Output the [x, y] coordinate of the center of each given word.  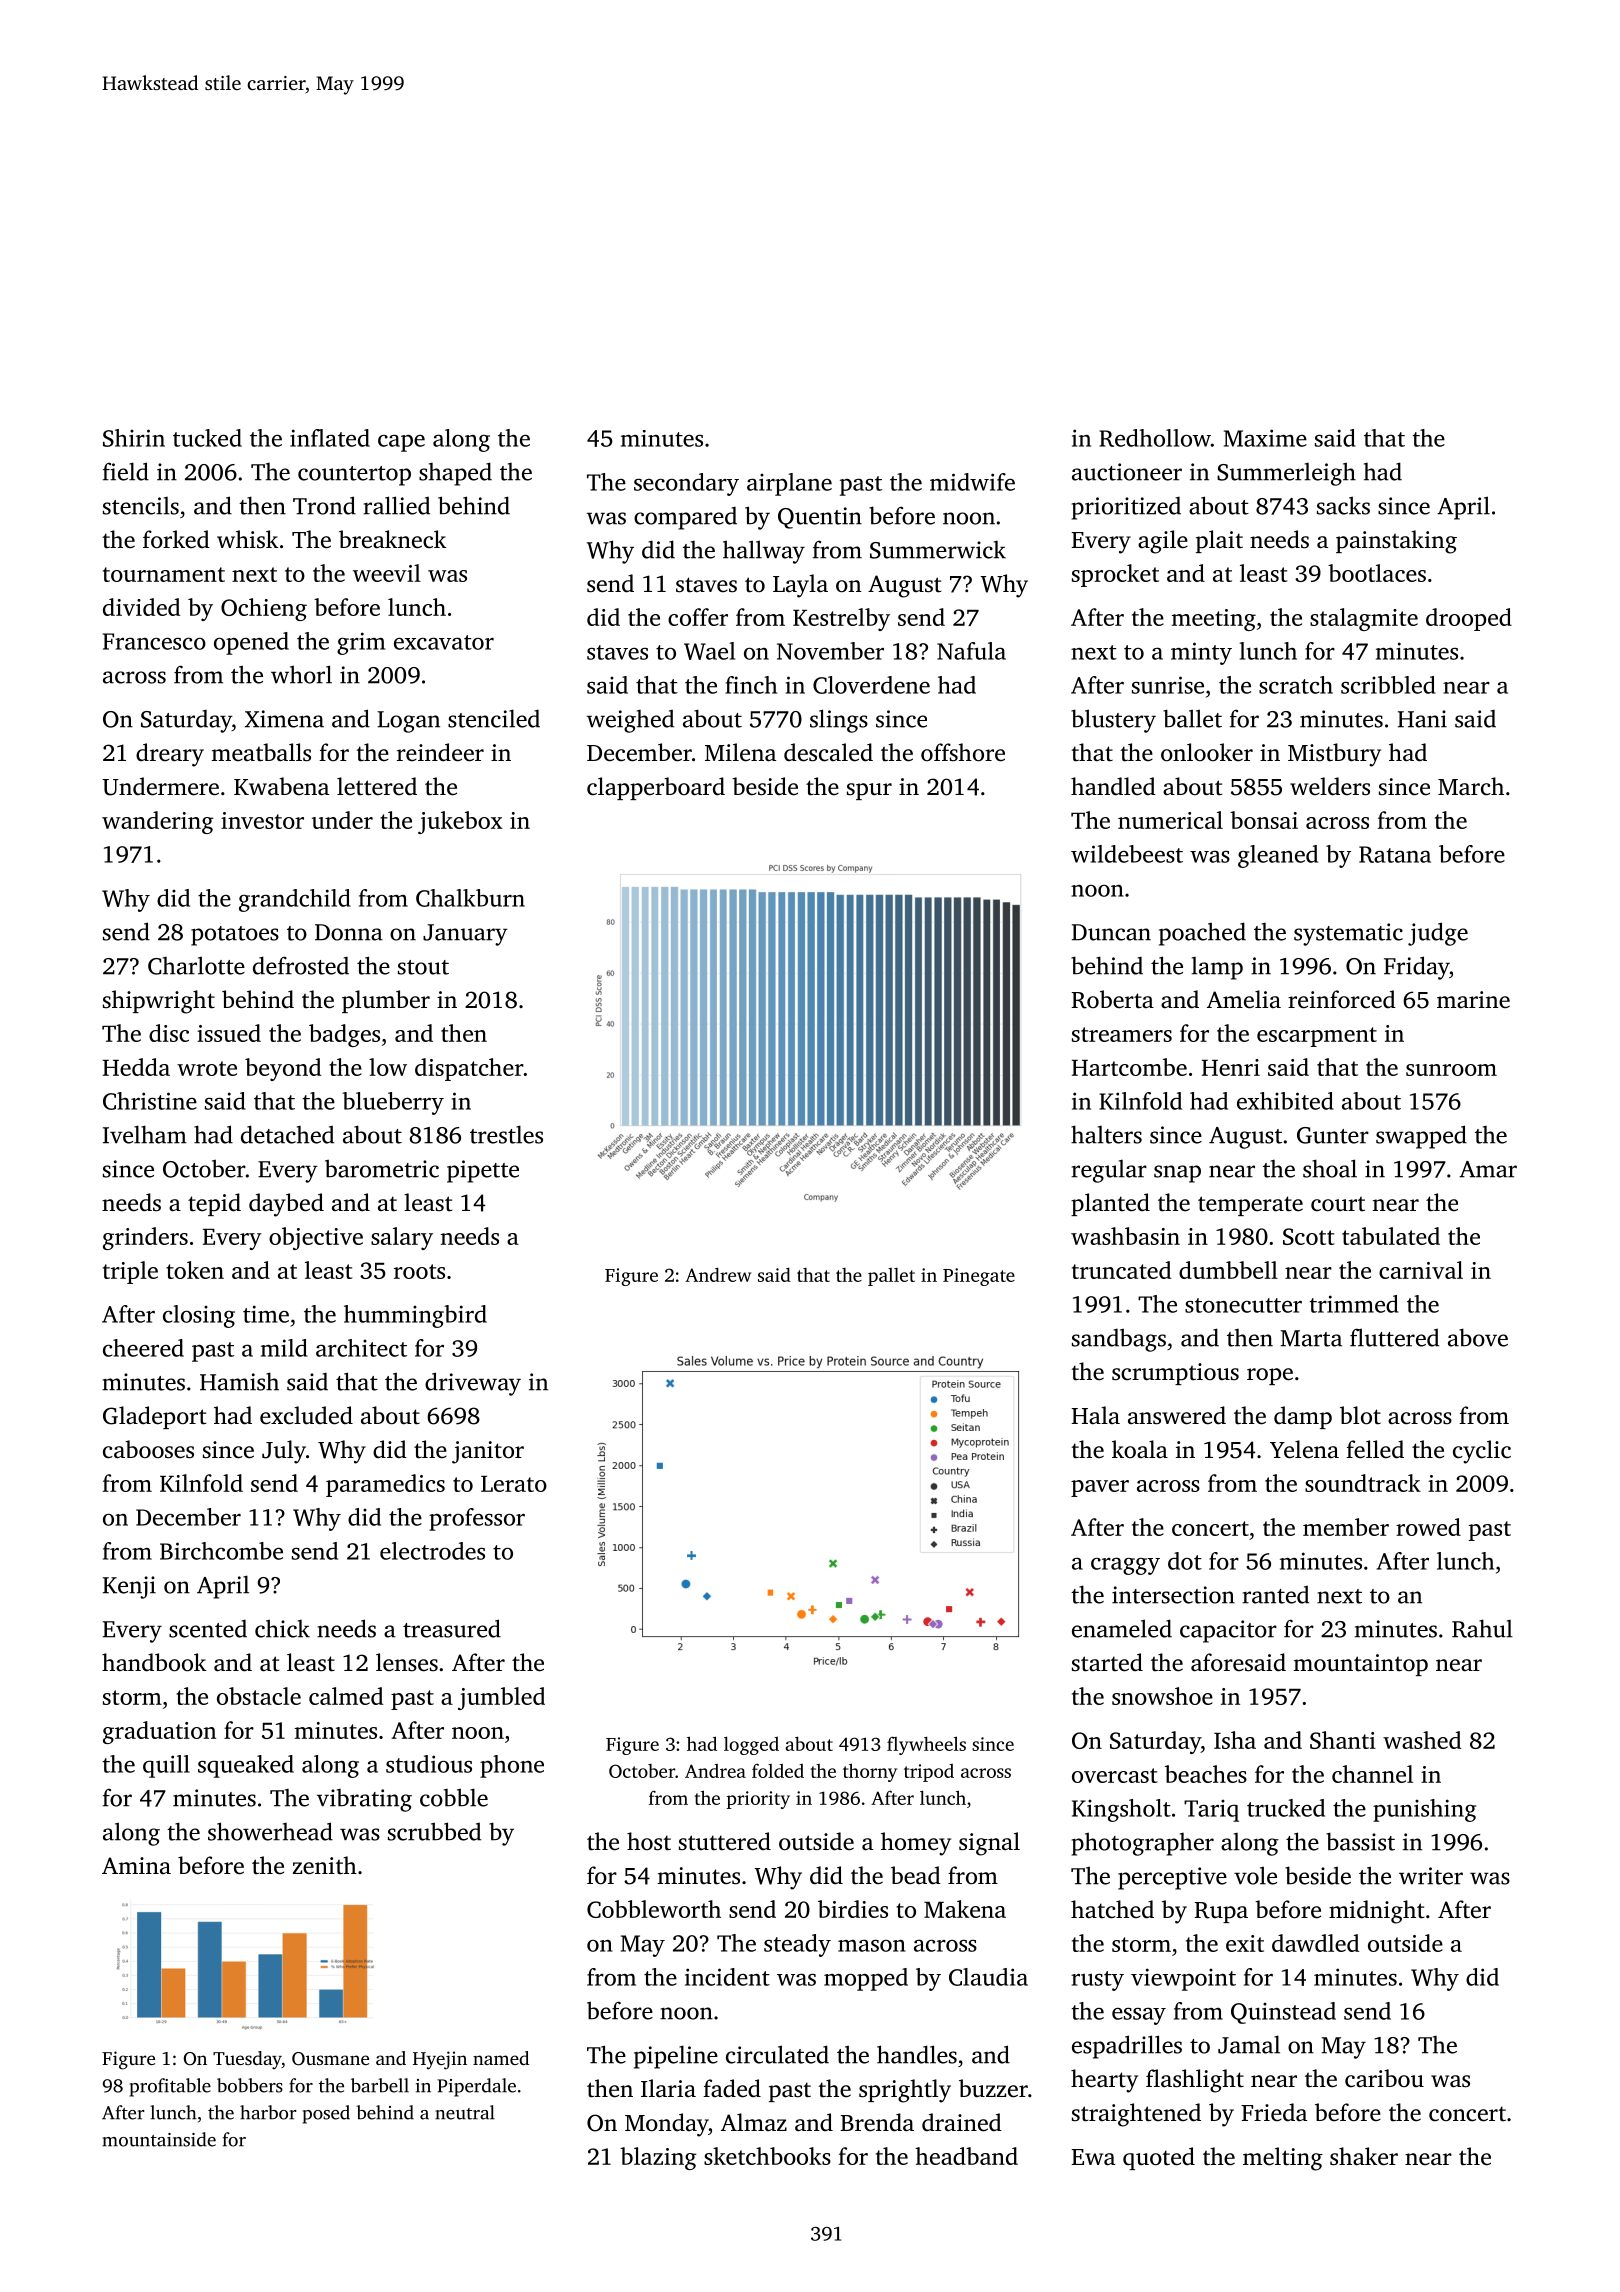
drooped [1469, 619]
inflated [330, 438]
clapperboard [656, 788]
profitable [170, 2087]
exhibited [1285, 1101]
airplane [789, 484]
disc [169, 1033]
